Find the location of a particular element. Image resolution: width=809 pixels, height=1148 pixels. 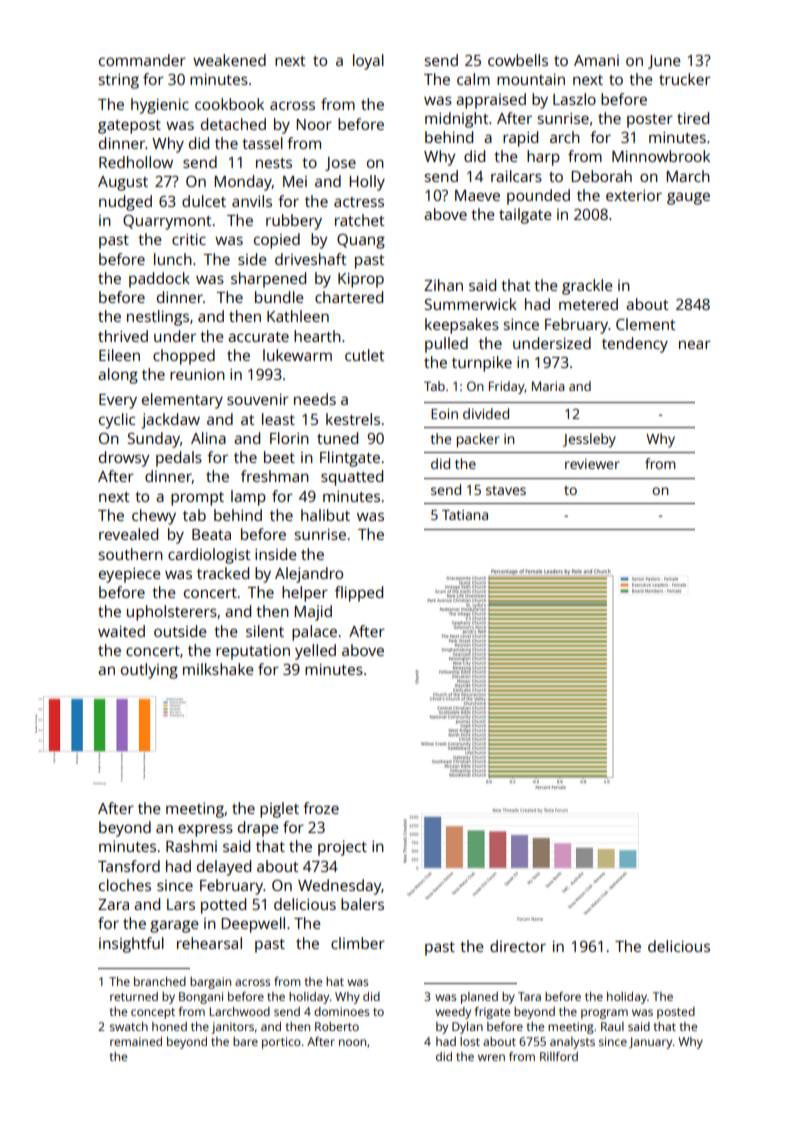

gauge is located at coordinates (688, 198).
